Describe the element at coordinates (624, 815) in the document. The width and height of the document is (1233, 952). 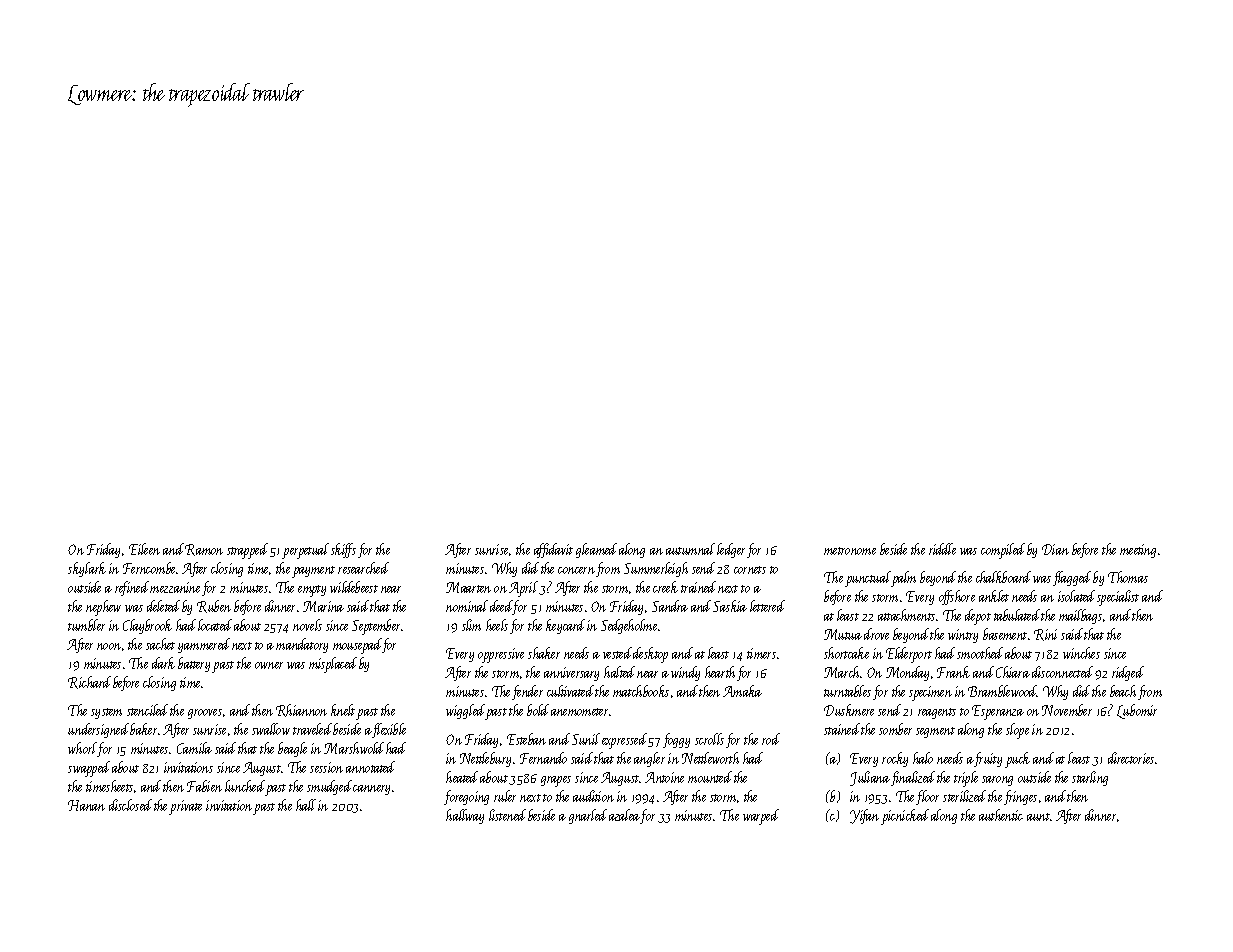
I see `azalea` at that location.
